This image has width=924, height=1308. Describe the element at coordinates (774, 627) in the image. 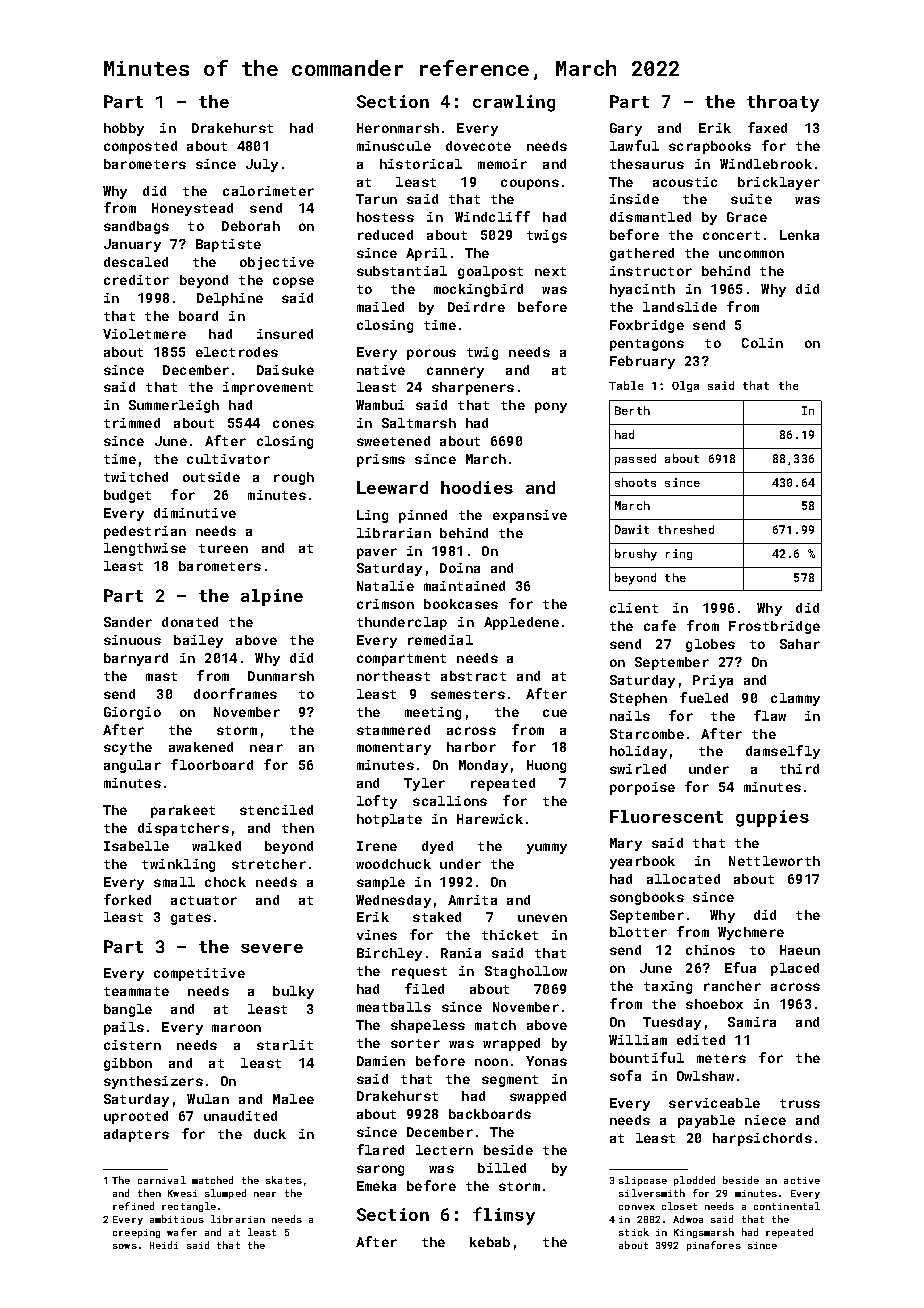

I see `Frostbridge` at that location.
